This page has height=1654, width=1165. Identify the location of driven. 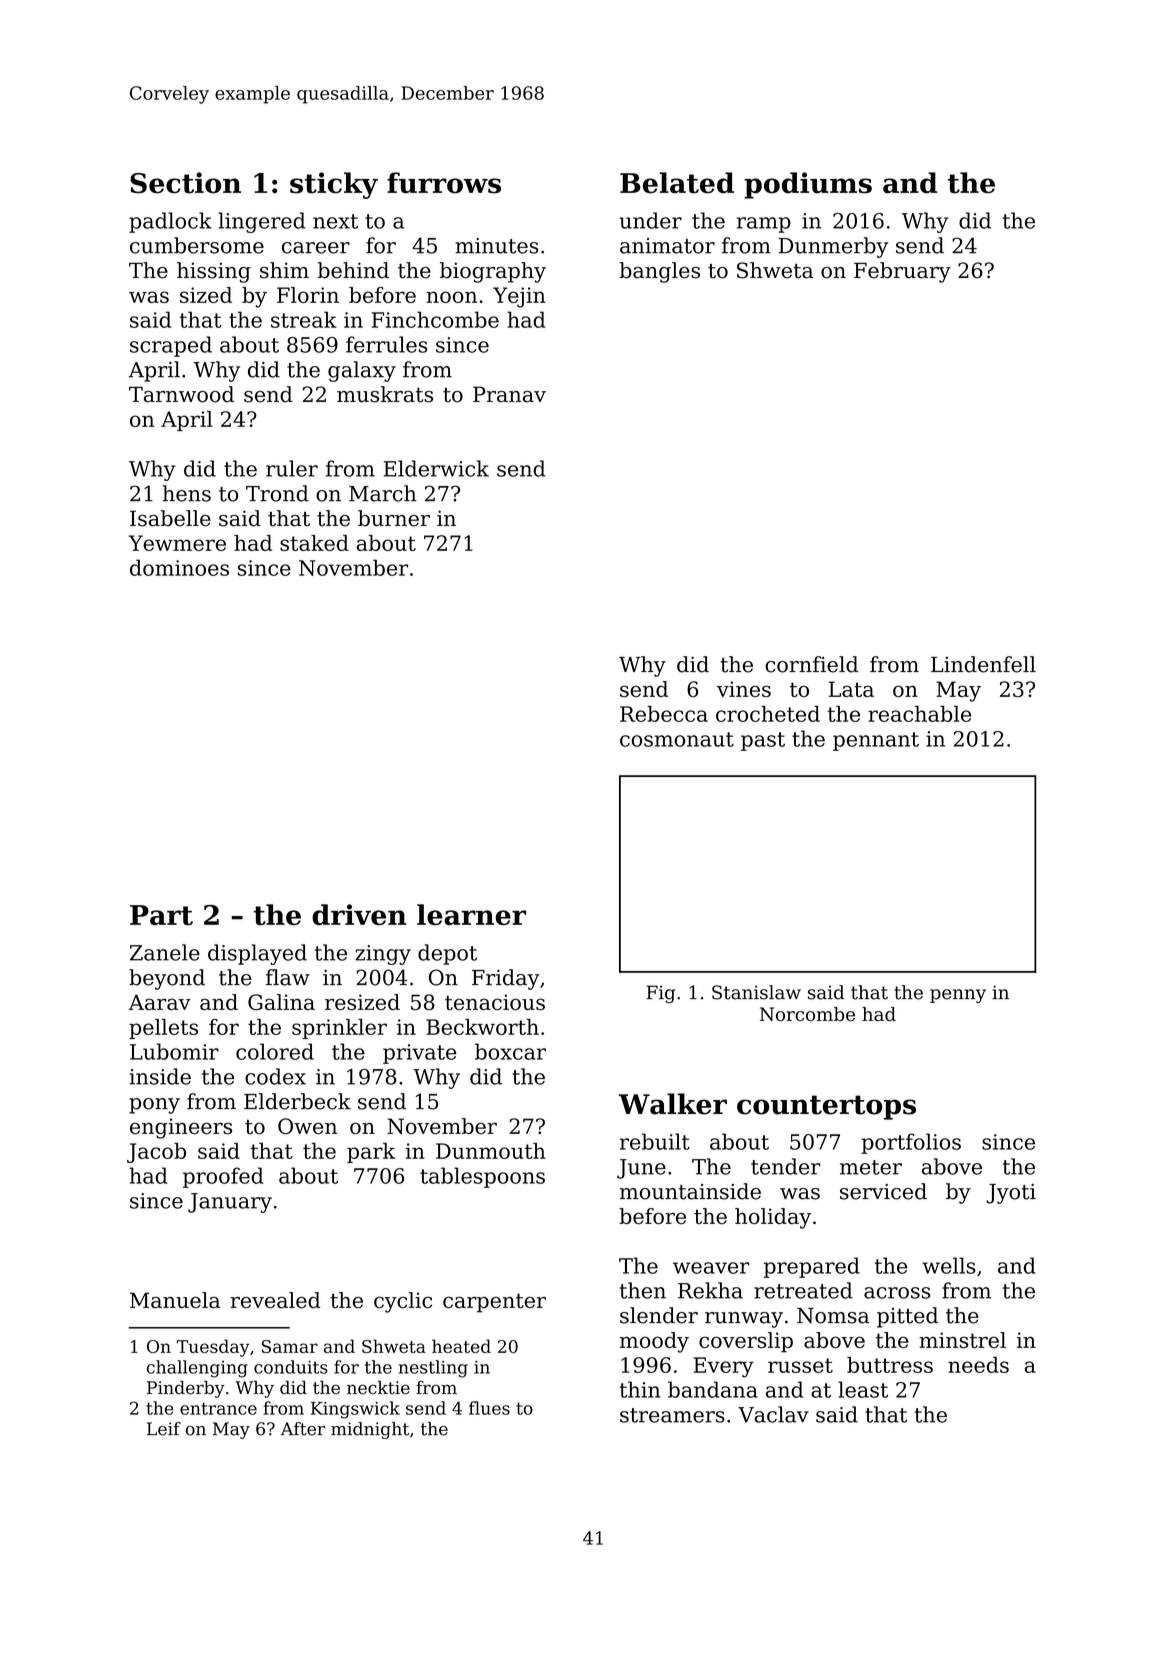
(359, 914).
